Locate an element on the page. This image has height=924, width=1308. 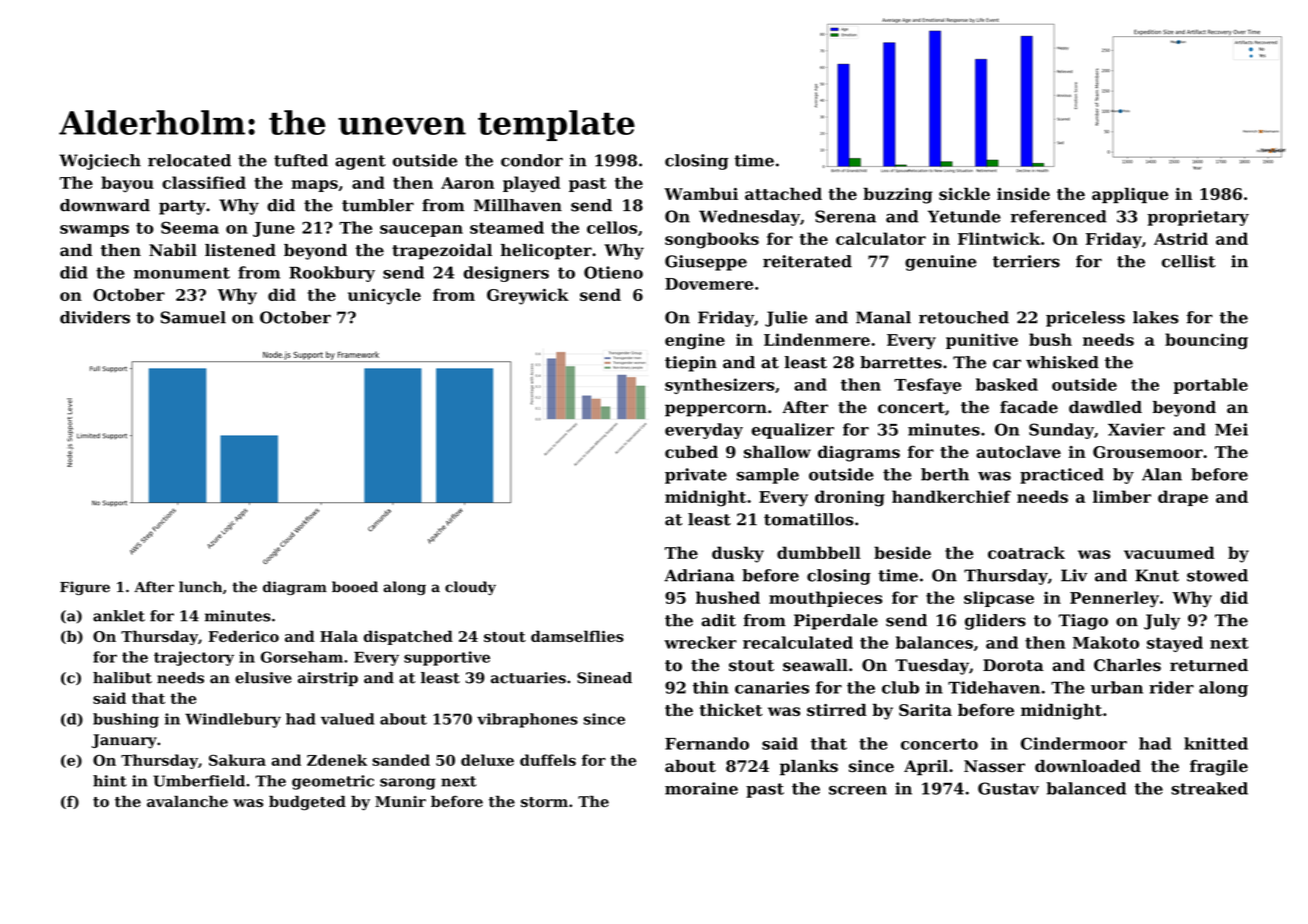
lunch is located at coordinates (200, 587).
